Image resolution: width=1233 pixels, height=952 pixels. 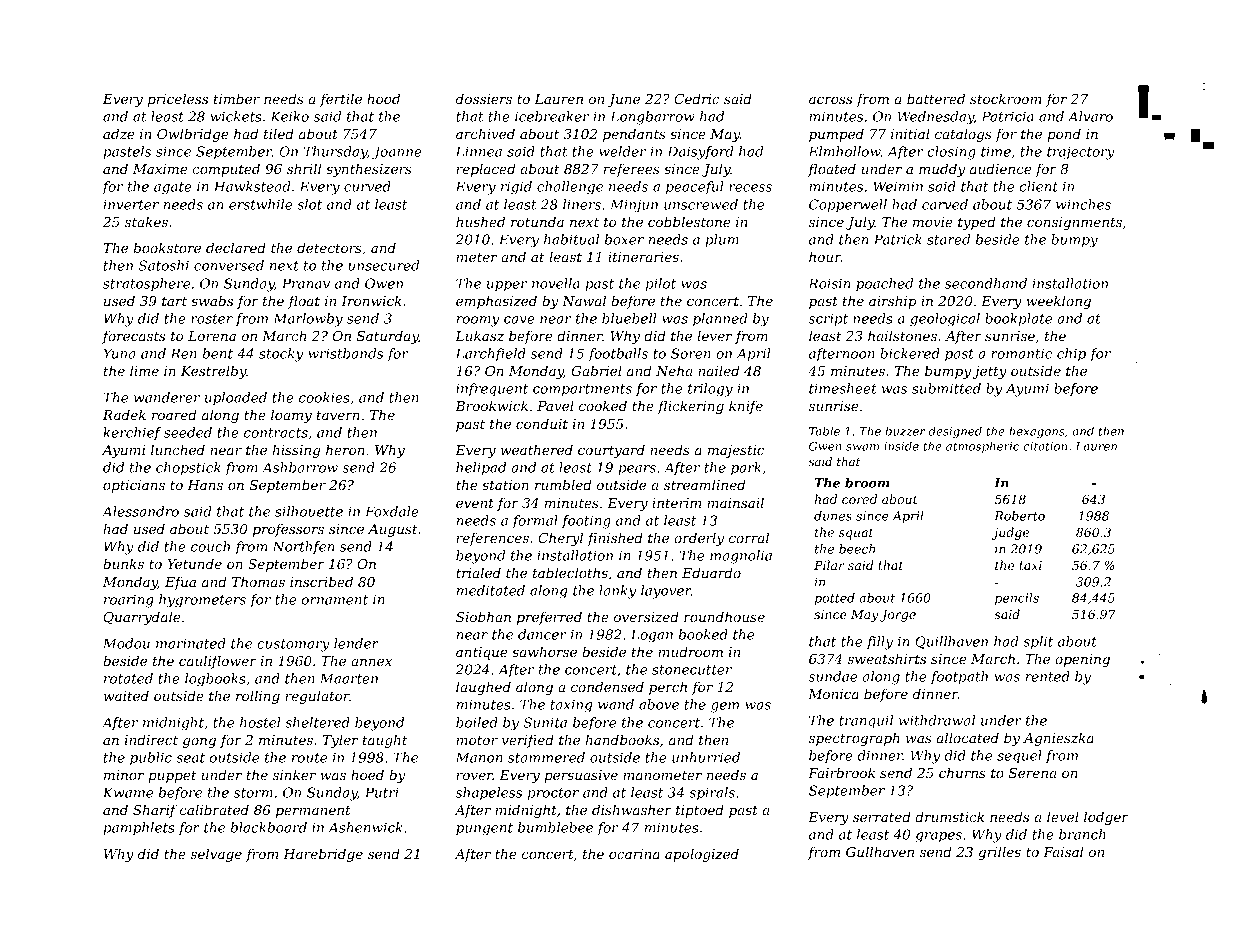 What do you see at coordinates (1039, 186) in the page?
I see `client` at bounding box center [1039, 186].
